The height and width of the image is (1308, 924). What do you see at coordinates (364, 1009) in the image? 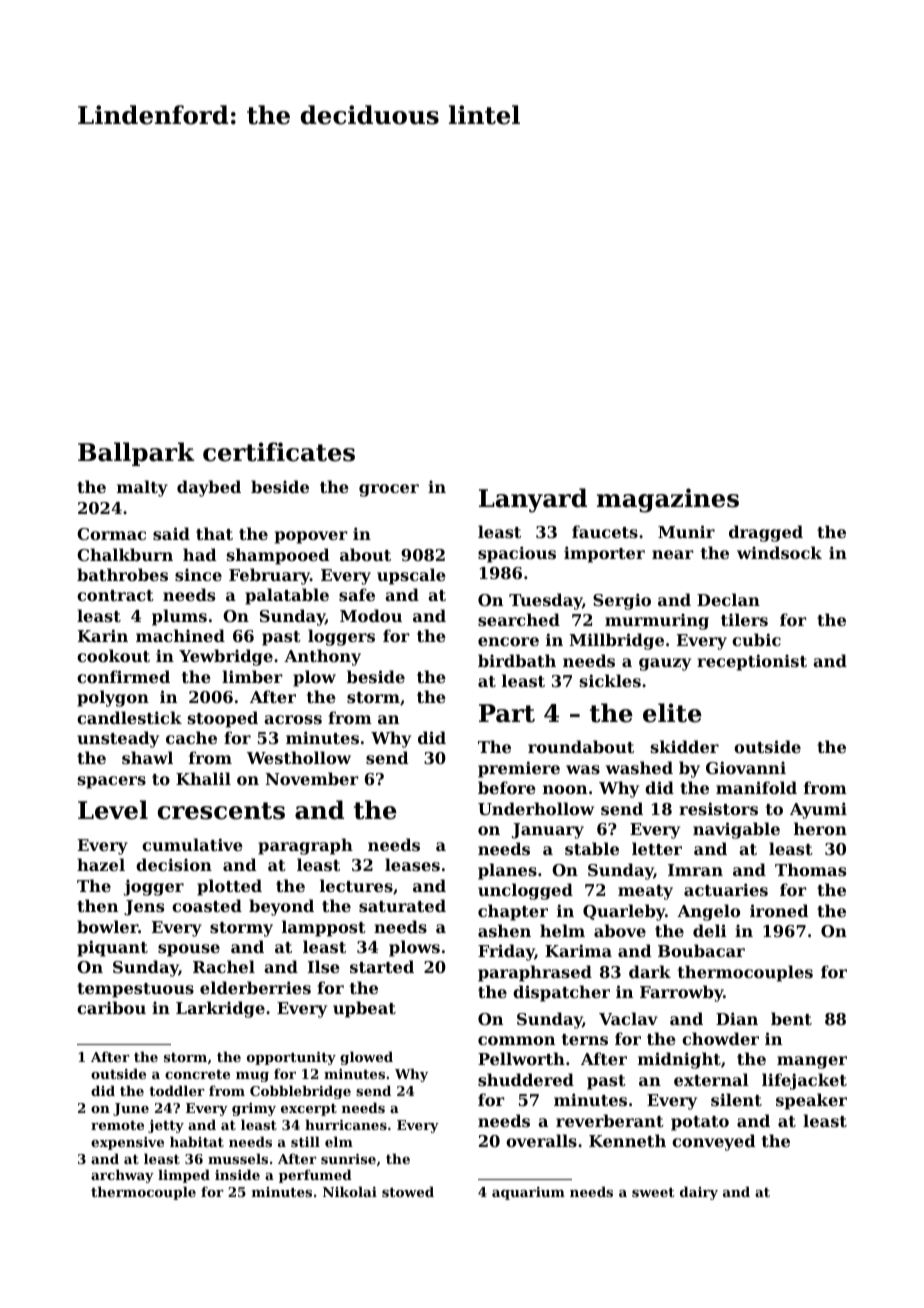
I see `upbeat` at bounding box center [364, 1009].
